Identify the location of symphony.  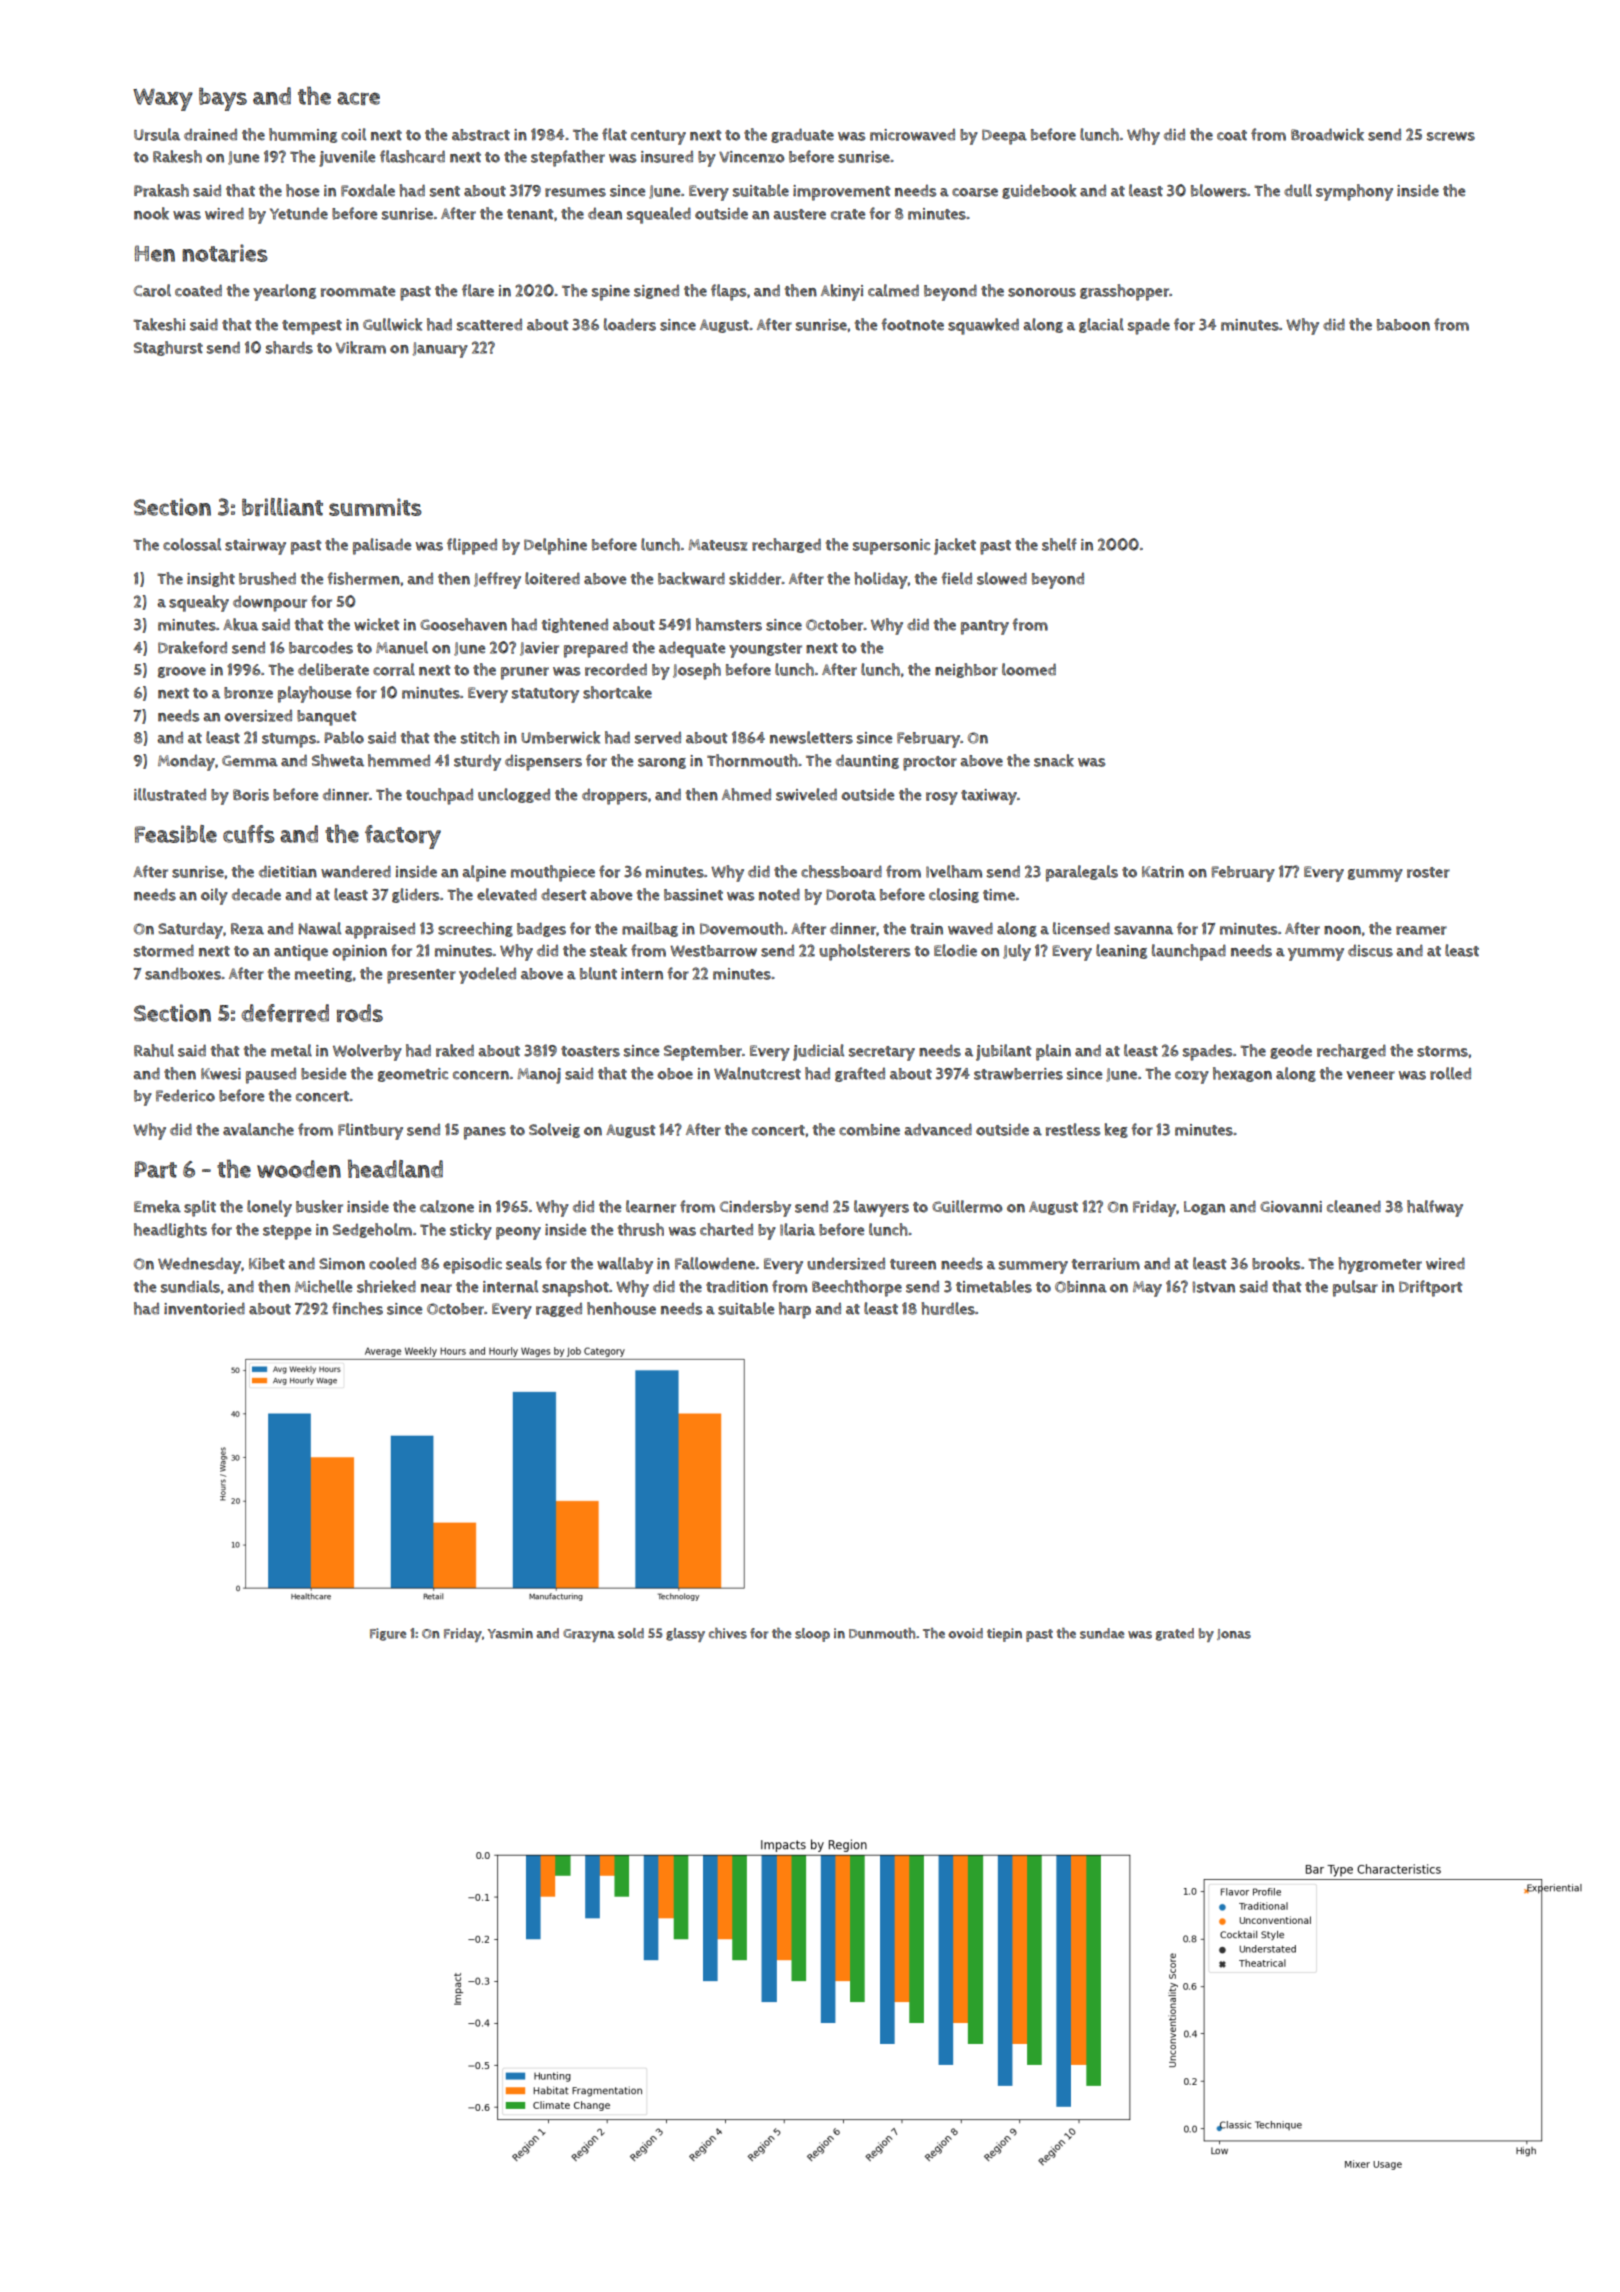
(1354, 192).
